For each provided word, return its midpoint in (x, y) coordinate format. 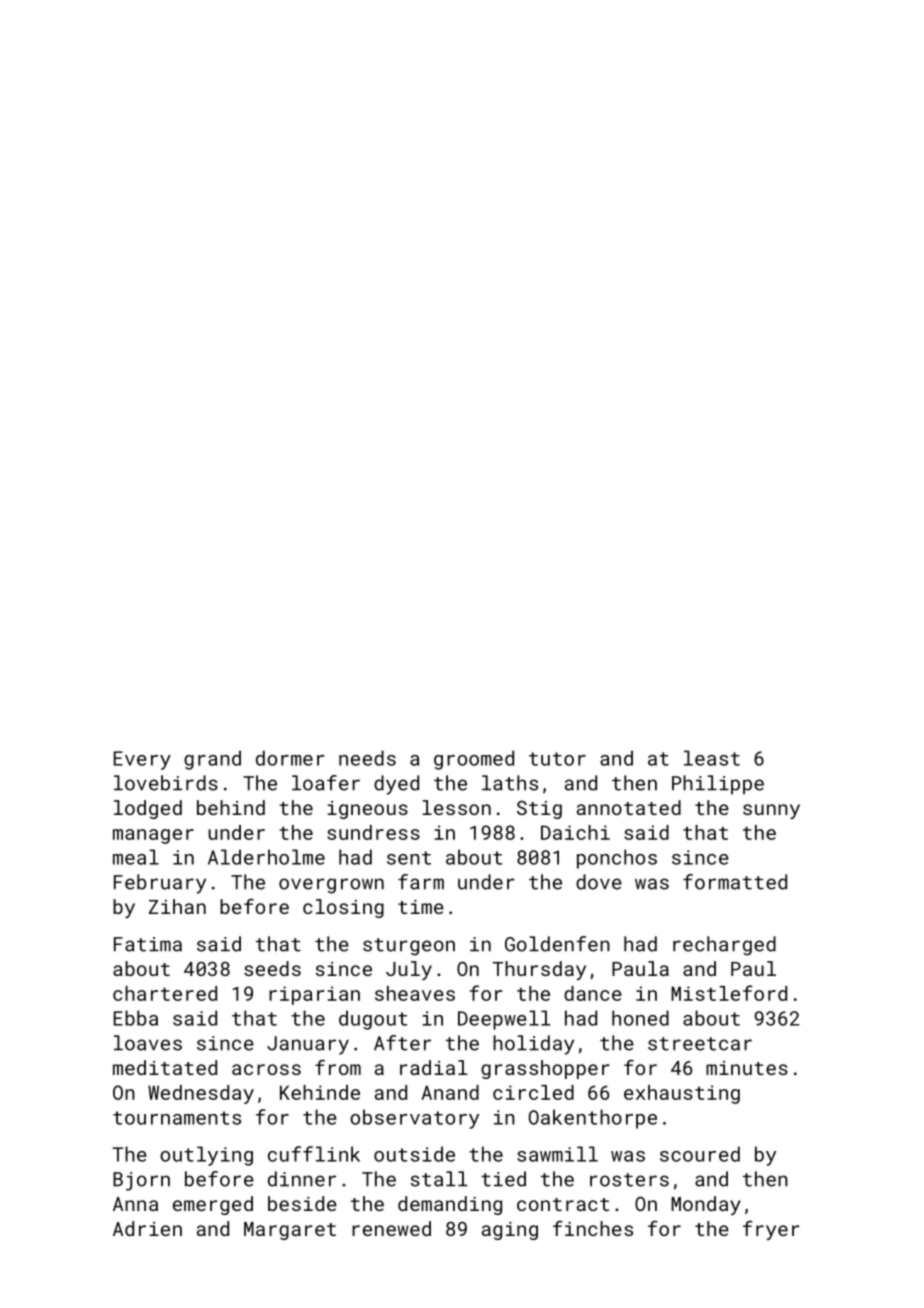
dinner (302, 1179)
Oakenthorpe (593, 1119)
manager (153, 836)
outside (414, 1154)
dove (599, 882)
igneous (367, 810)
